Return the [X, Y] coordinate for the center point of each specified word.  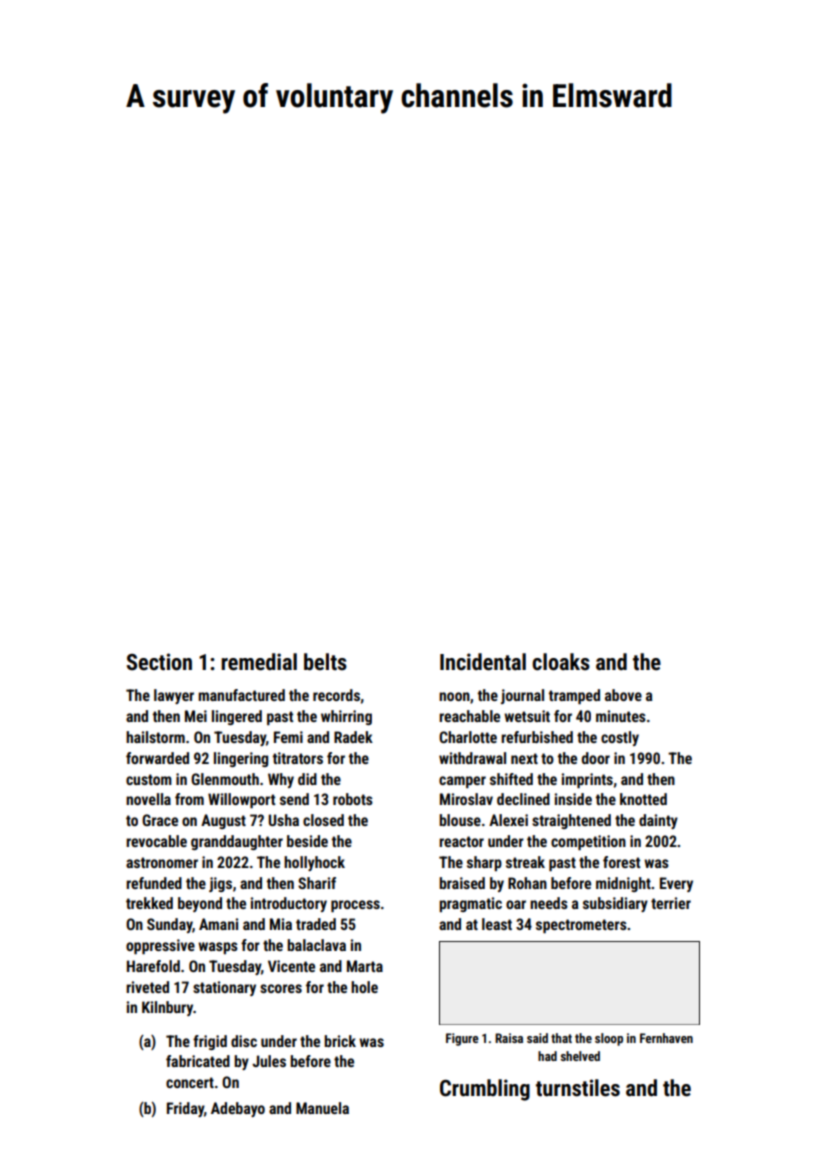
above [623, 695]
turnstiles [578, 1088]
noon [454, 696]
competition [588, 842]
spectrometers [581, 926]
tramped [574, 696]
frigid [210, 1042]
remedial [259, 662]
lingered [237, 717]
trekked [149, 903]
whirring [346, 717]
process [355, 906]
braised [462, 883]
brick [340, 1041]
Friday [185, 1109]
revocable [156, 841]
